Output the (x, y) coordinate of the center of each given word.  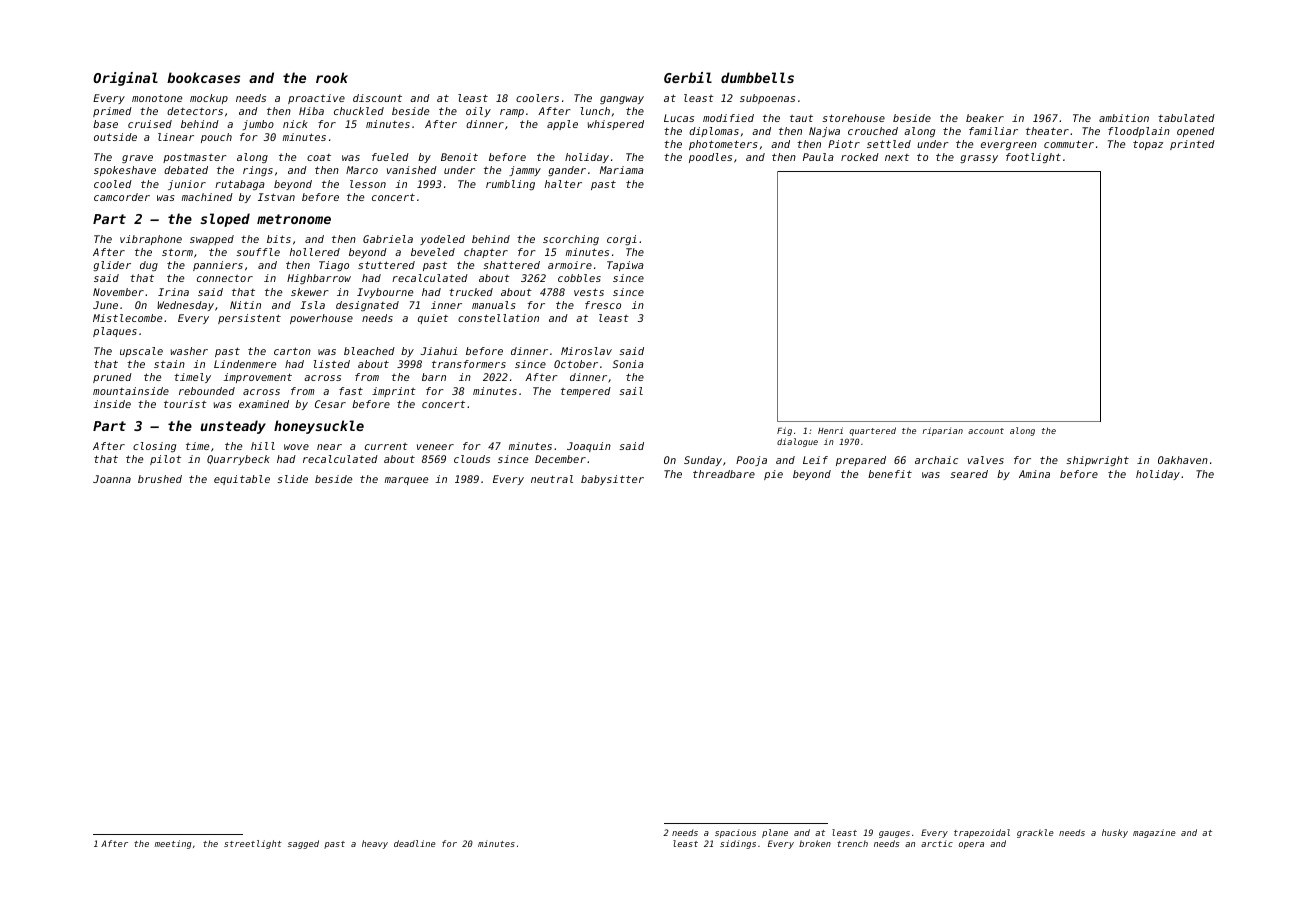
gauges (894, 834)
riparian (943, 431)
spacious (735, 833)
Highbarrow (319, 279)
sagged (303, 844)
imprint (394, 392)
